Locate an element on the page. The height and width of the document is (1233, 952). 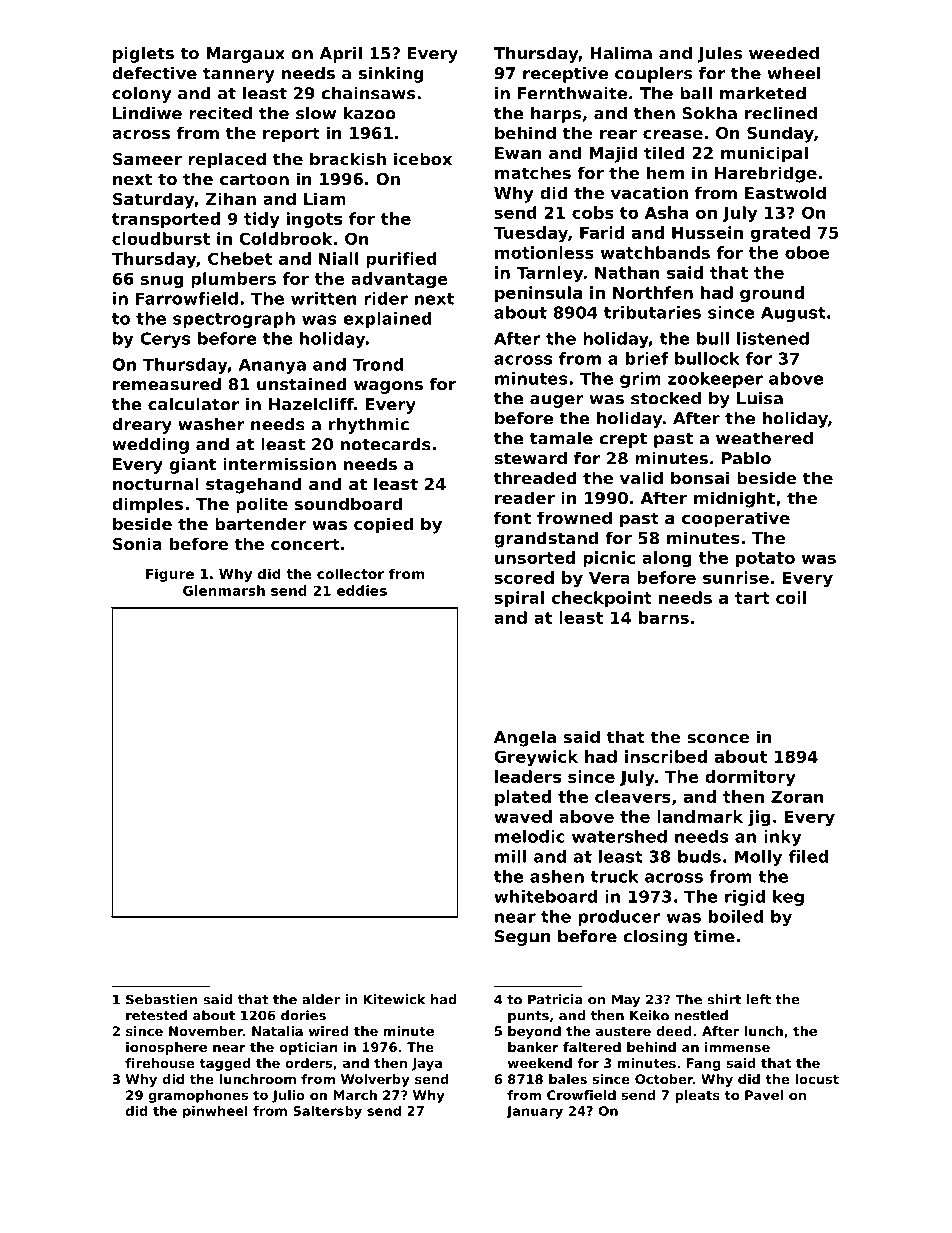
Margaux is located at coordinates (245, 55).
